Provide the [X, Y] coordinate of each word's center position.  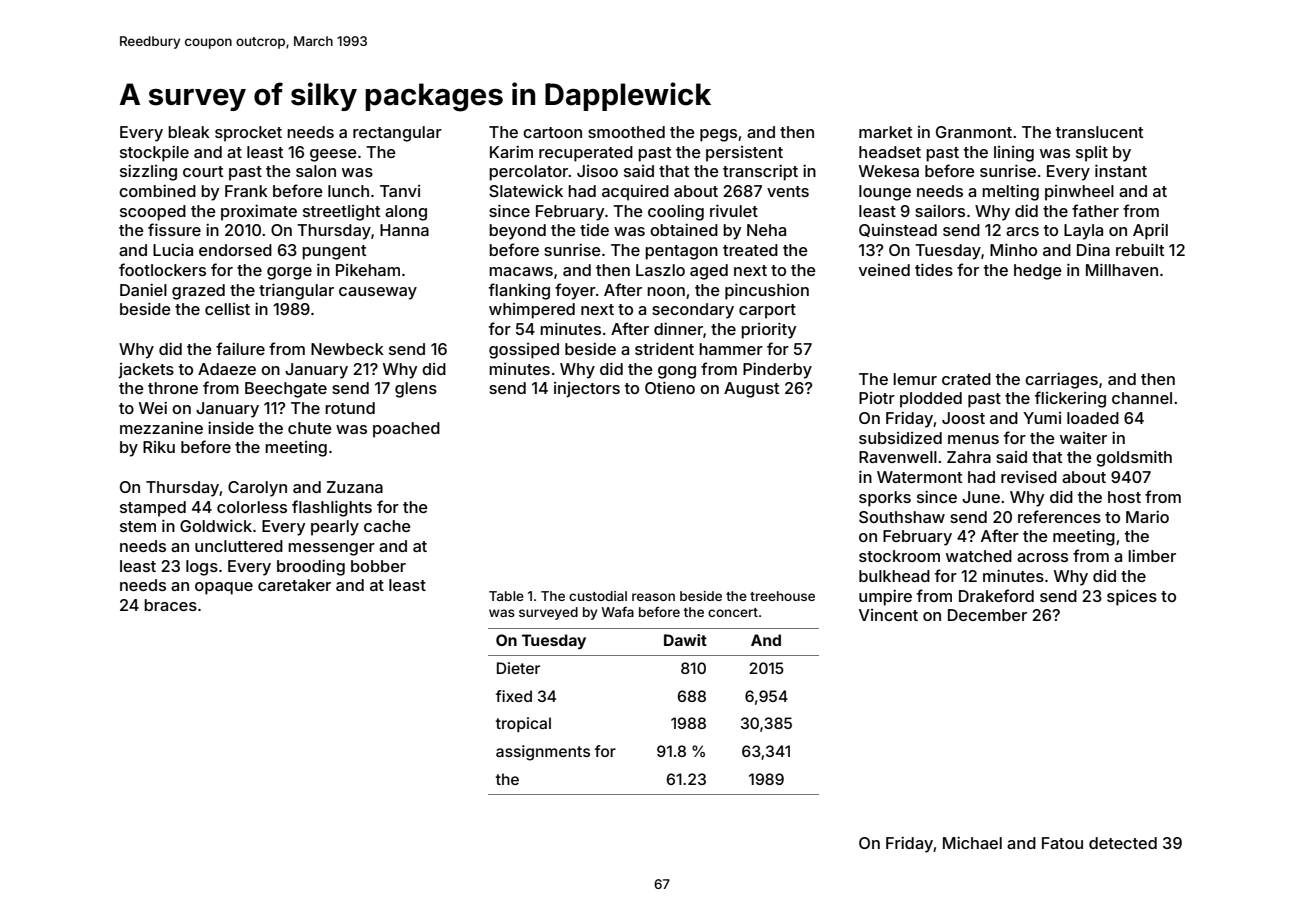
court [203, 171]
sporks [885, 499]
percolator [529, 173]
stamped [153, 509]
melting [1010, 193]
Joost [963, 418]
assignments [543, 753]
